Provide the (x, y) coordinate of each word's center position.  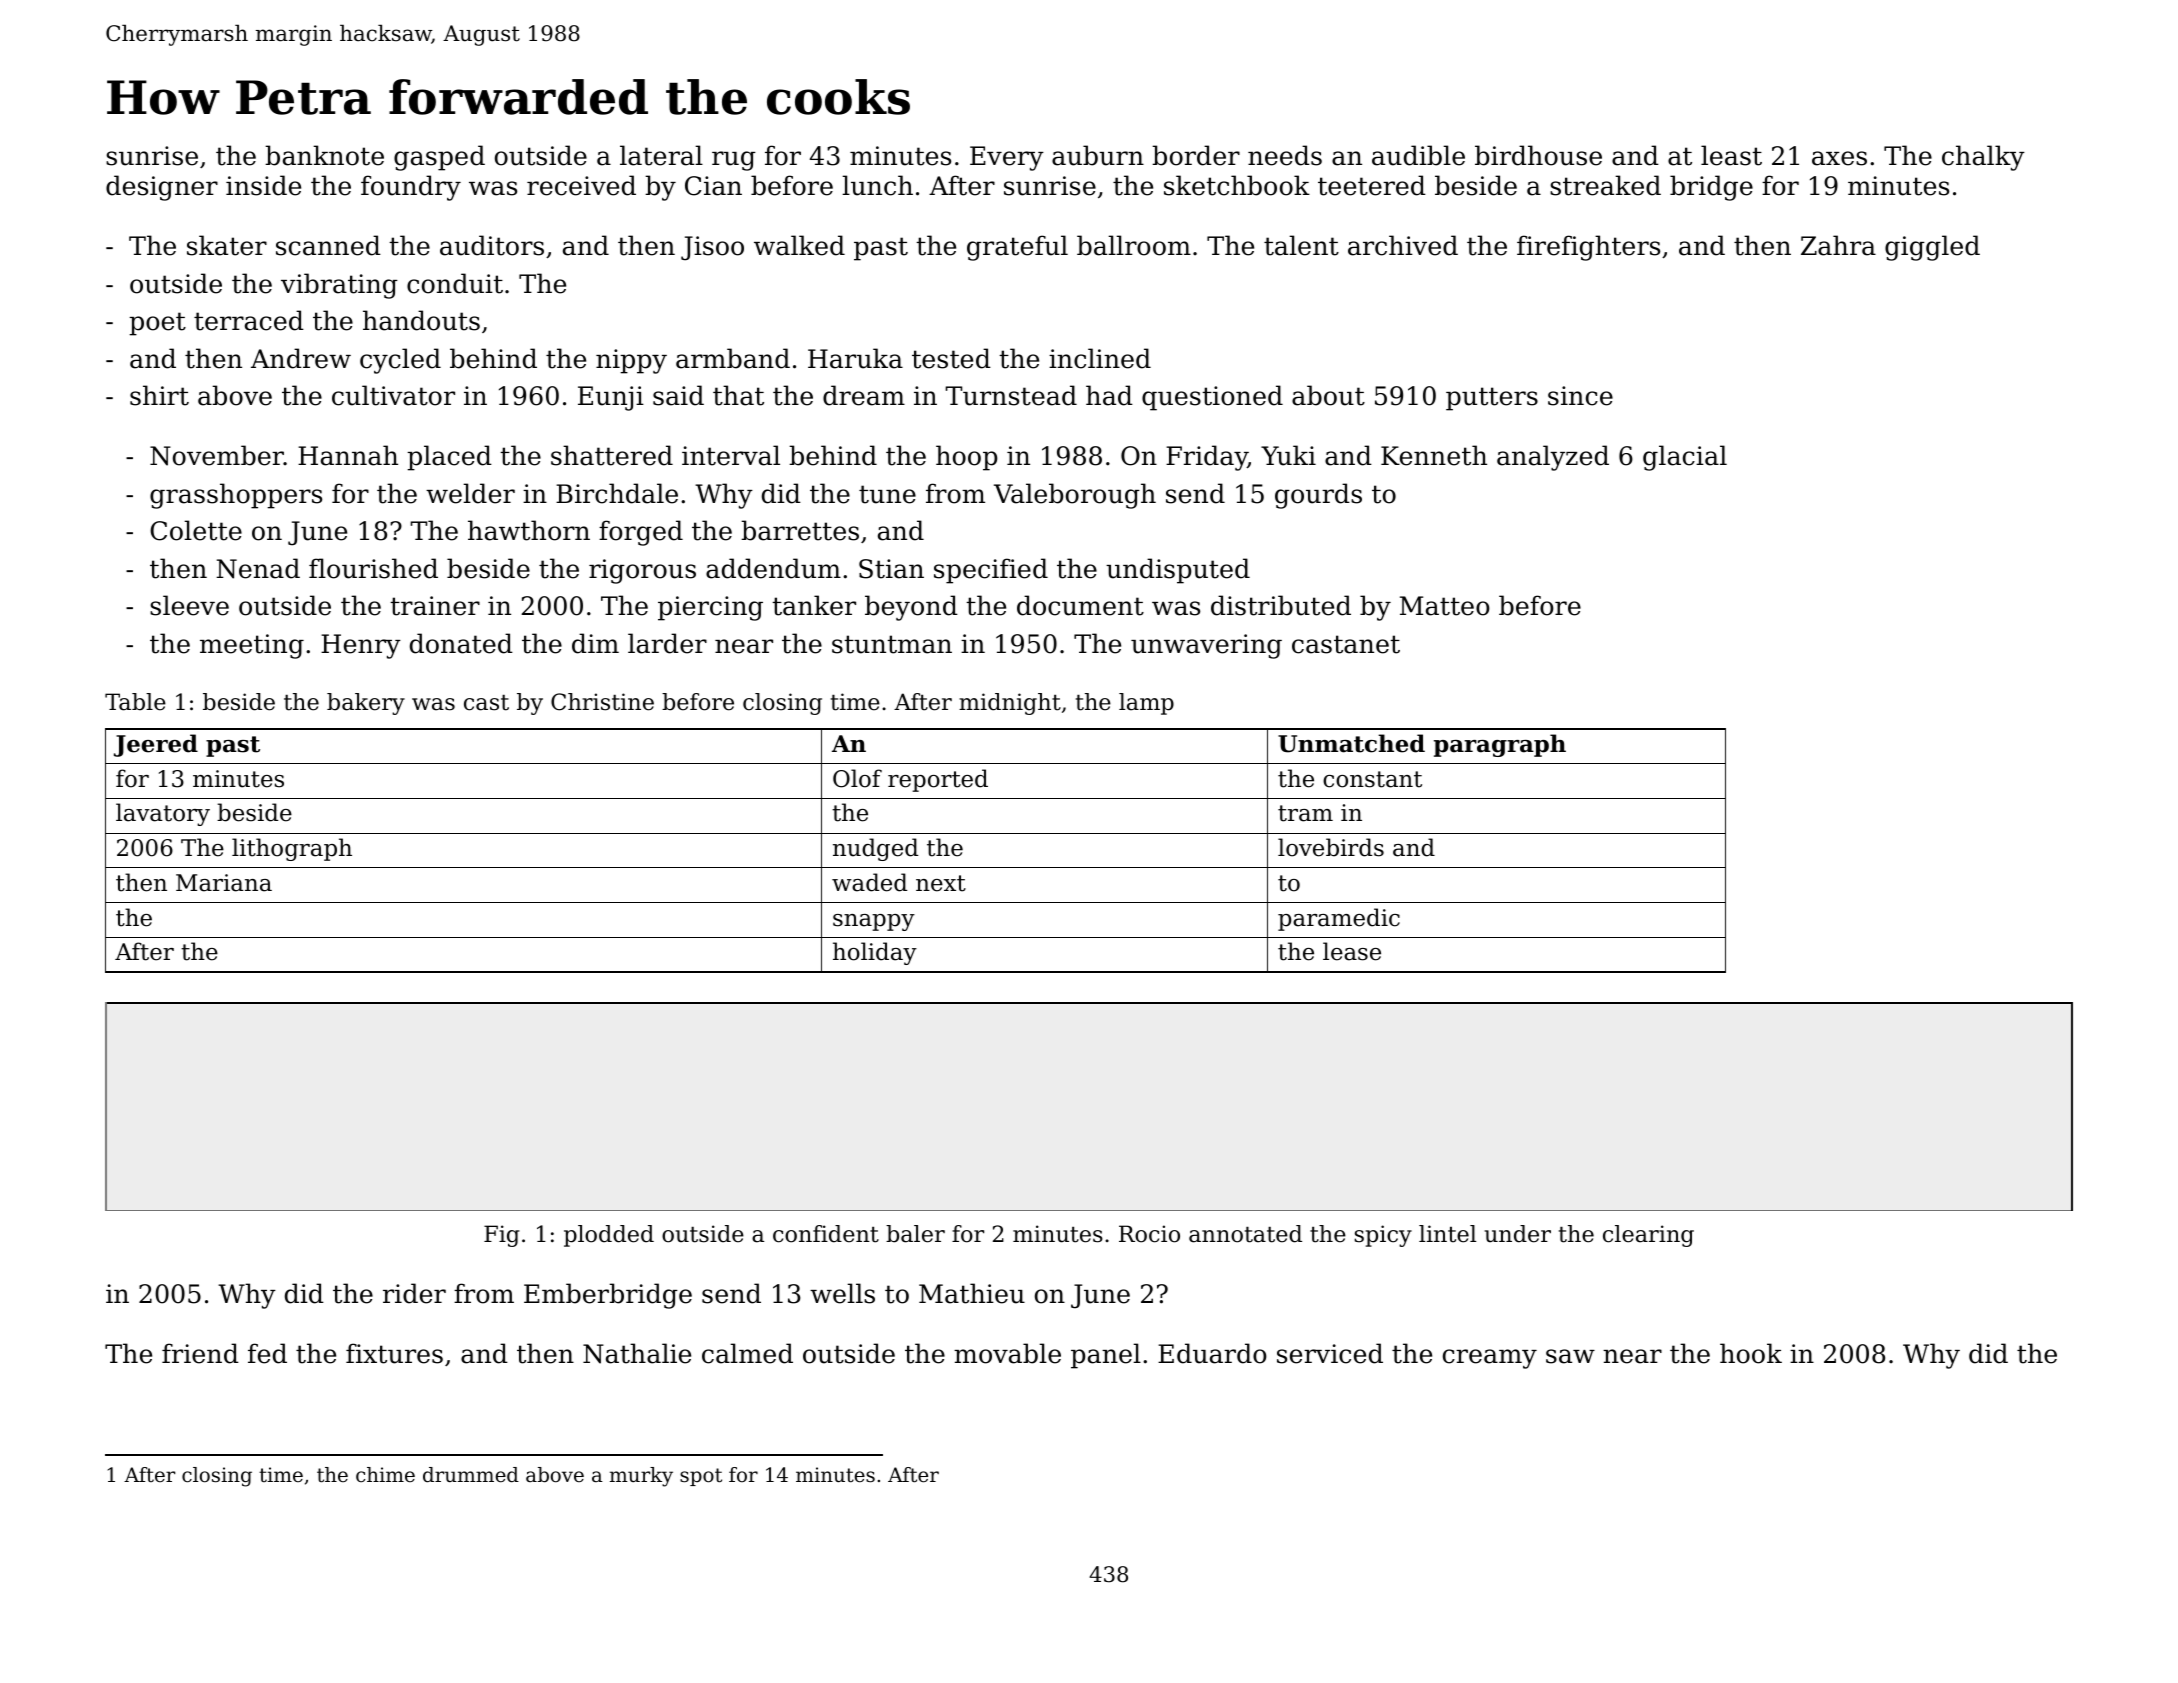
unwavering (1206, 646)
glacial (1685, 458)
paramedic (1339, 919)
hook (1751, 1353)
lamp (1146, 704)
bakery (366, 704)
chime (385, 1474)
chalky (1983, 158)
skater (227, 245)
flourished (373, 568)
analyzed (1553, 458)
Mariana (224, 883)
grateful (1017, 248)
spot (701, 1477)
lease (1352, 951)
